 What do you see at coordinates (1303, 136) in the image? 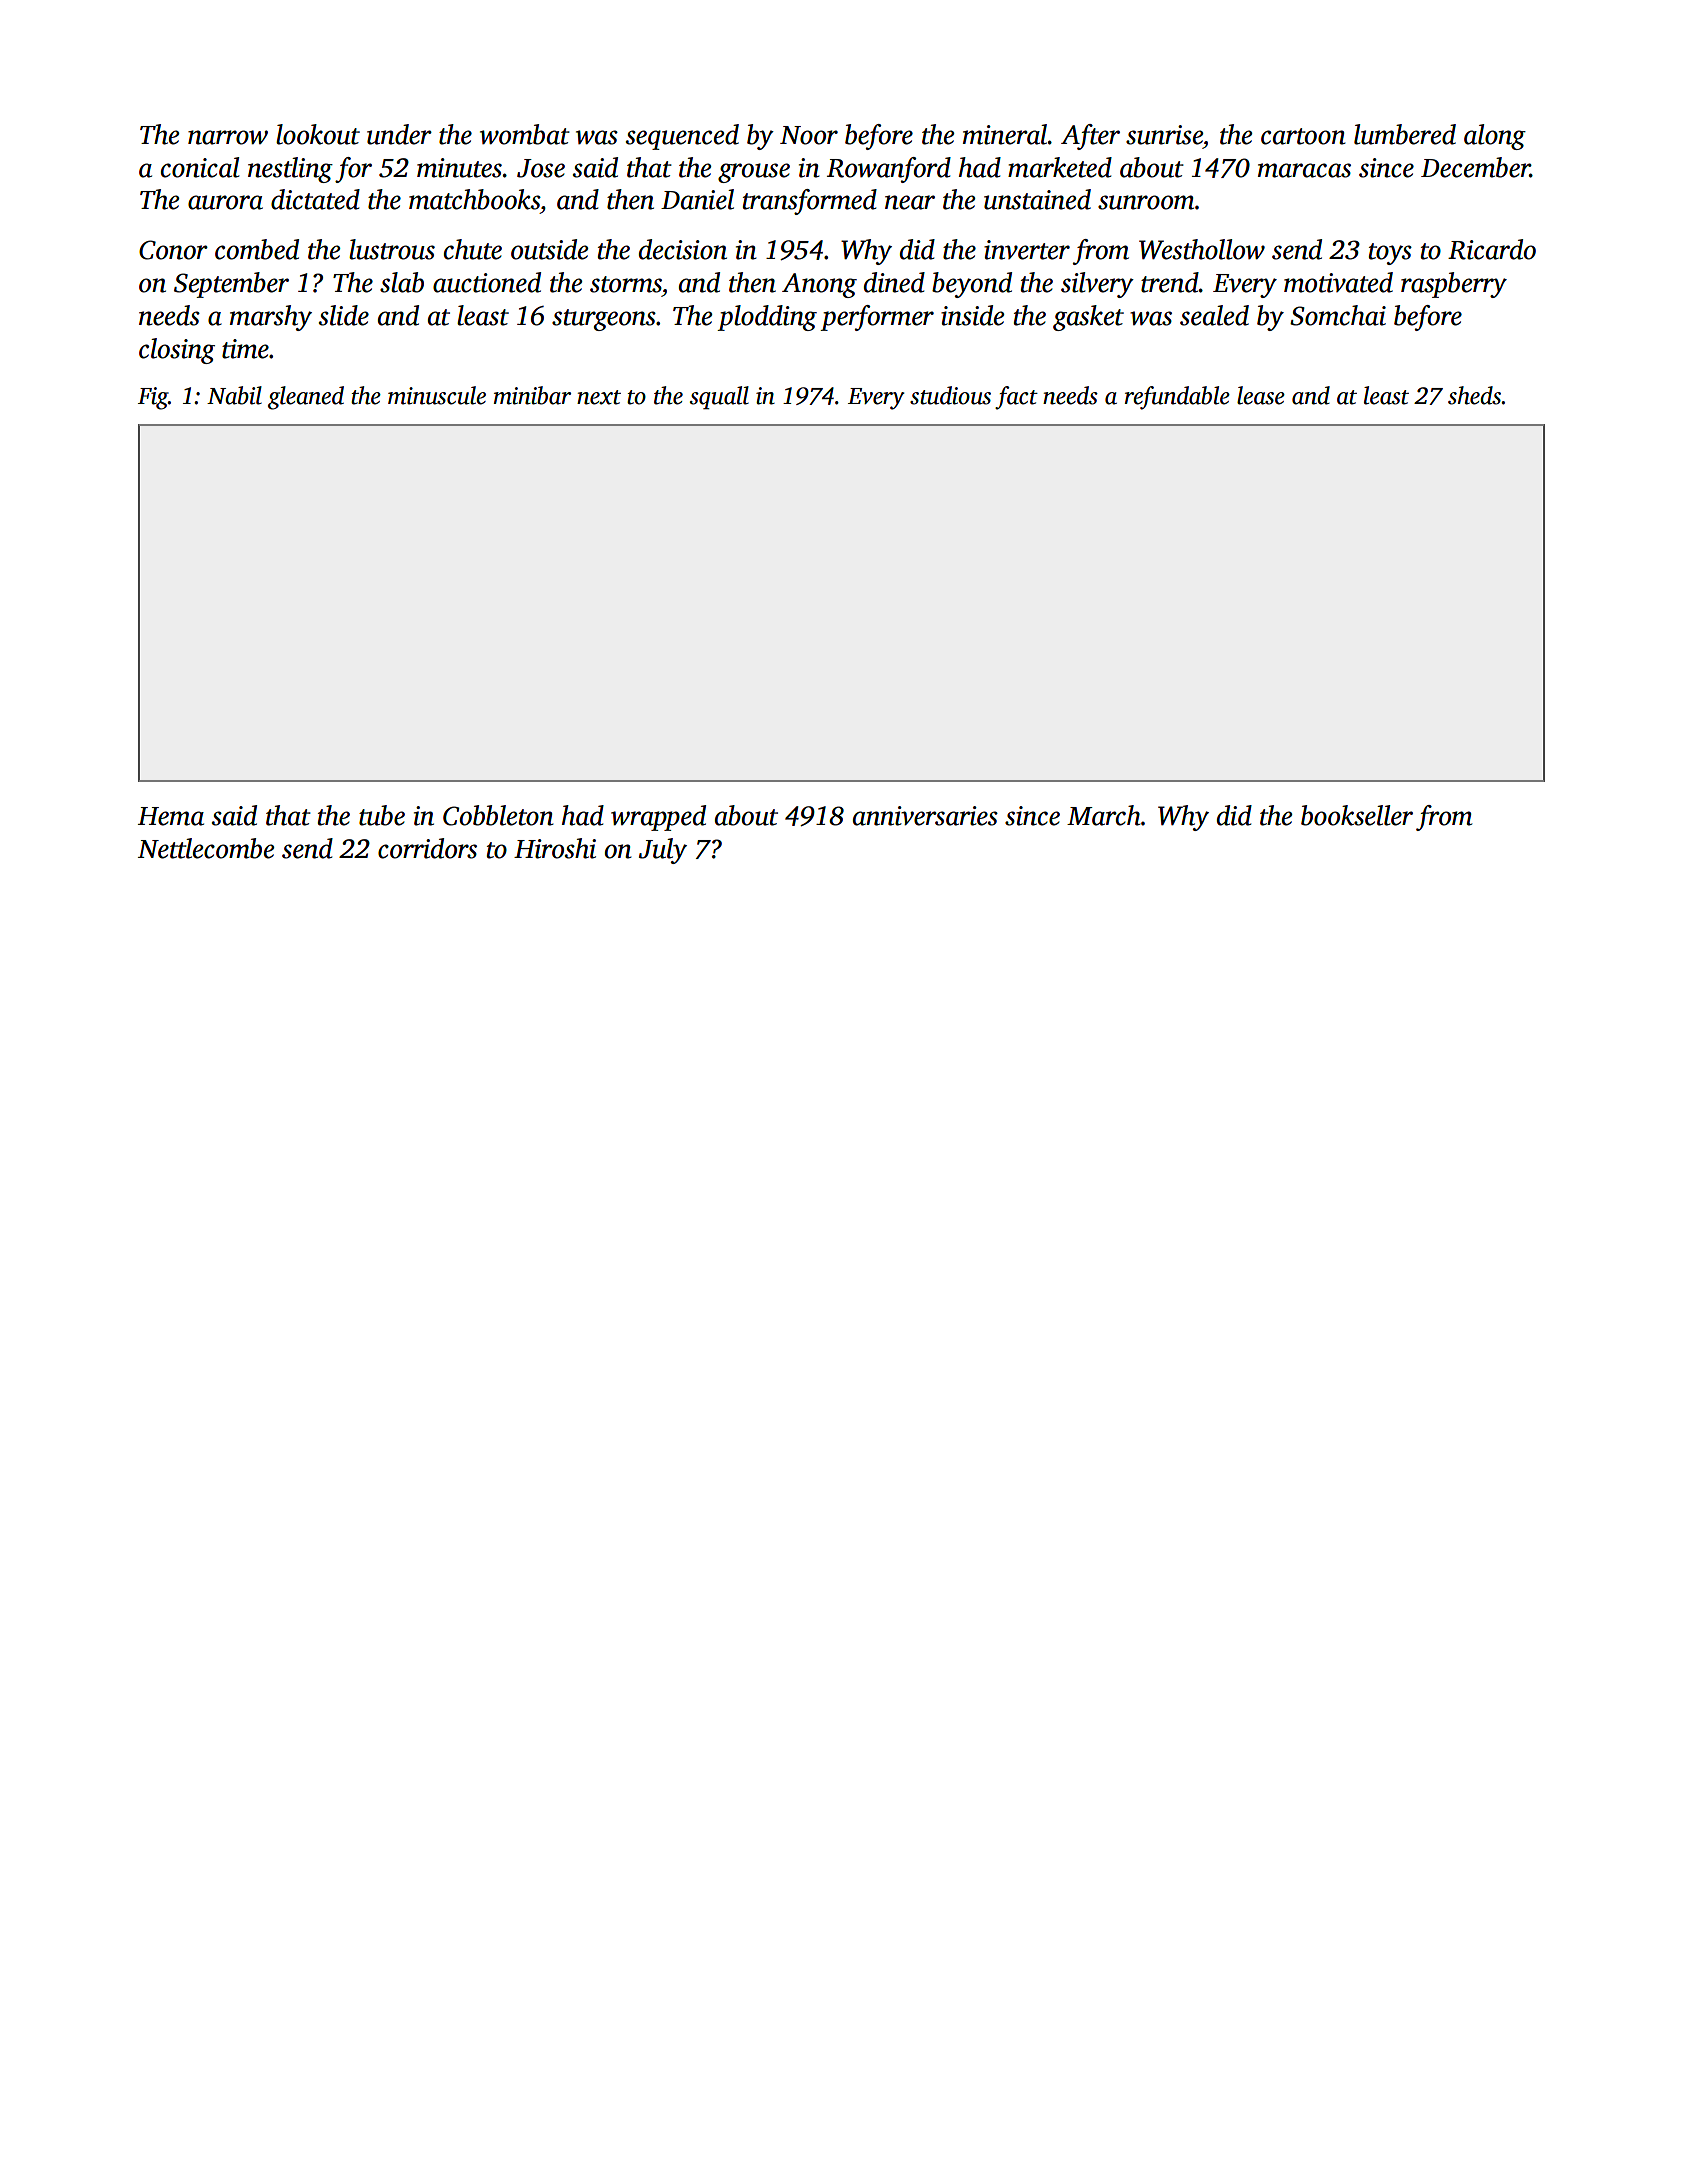
I see `cartoon` at bounding box center [1303, 136].
